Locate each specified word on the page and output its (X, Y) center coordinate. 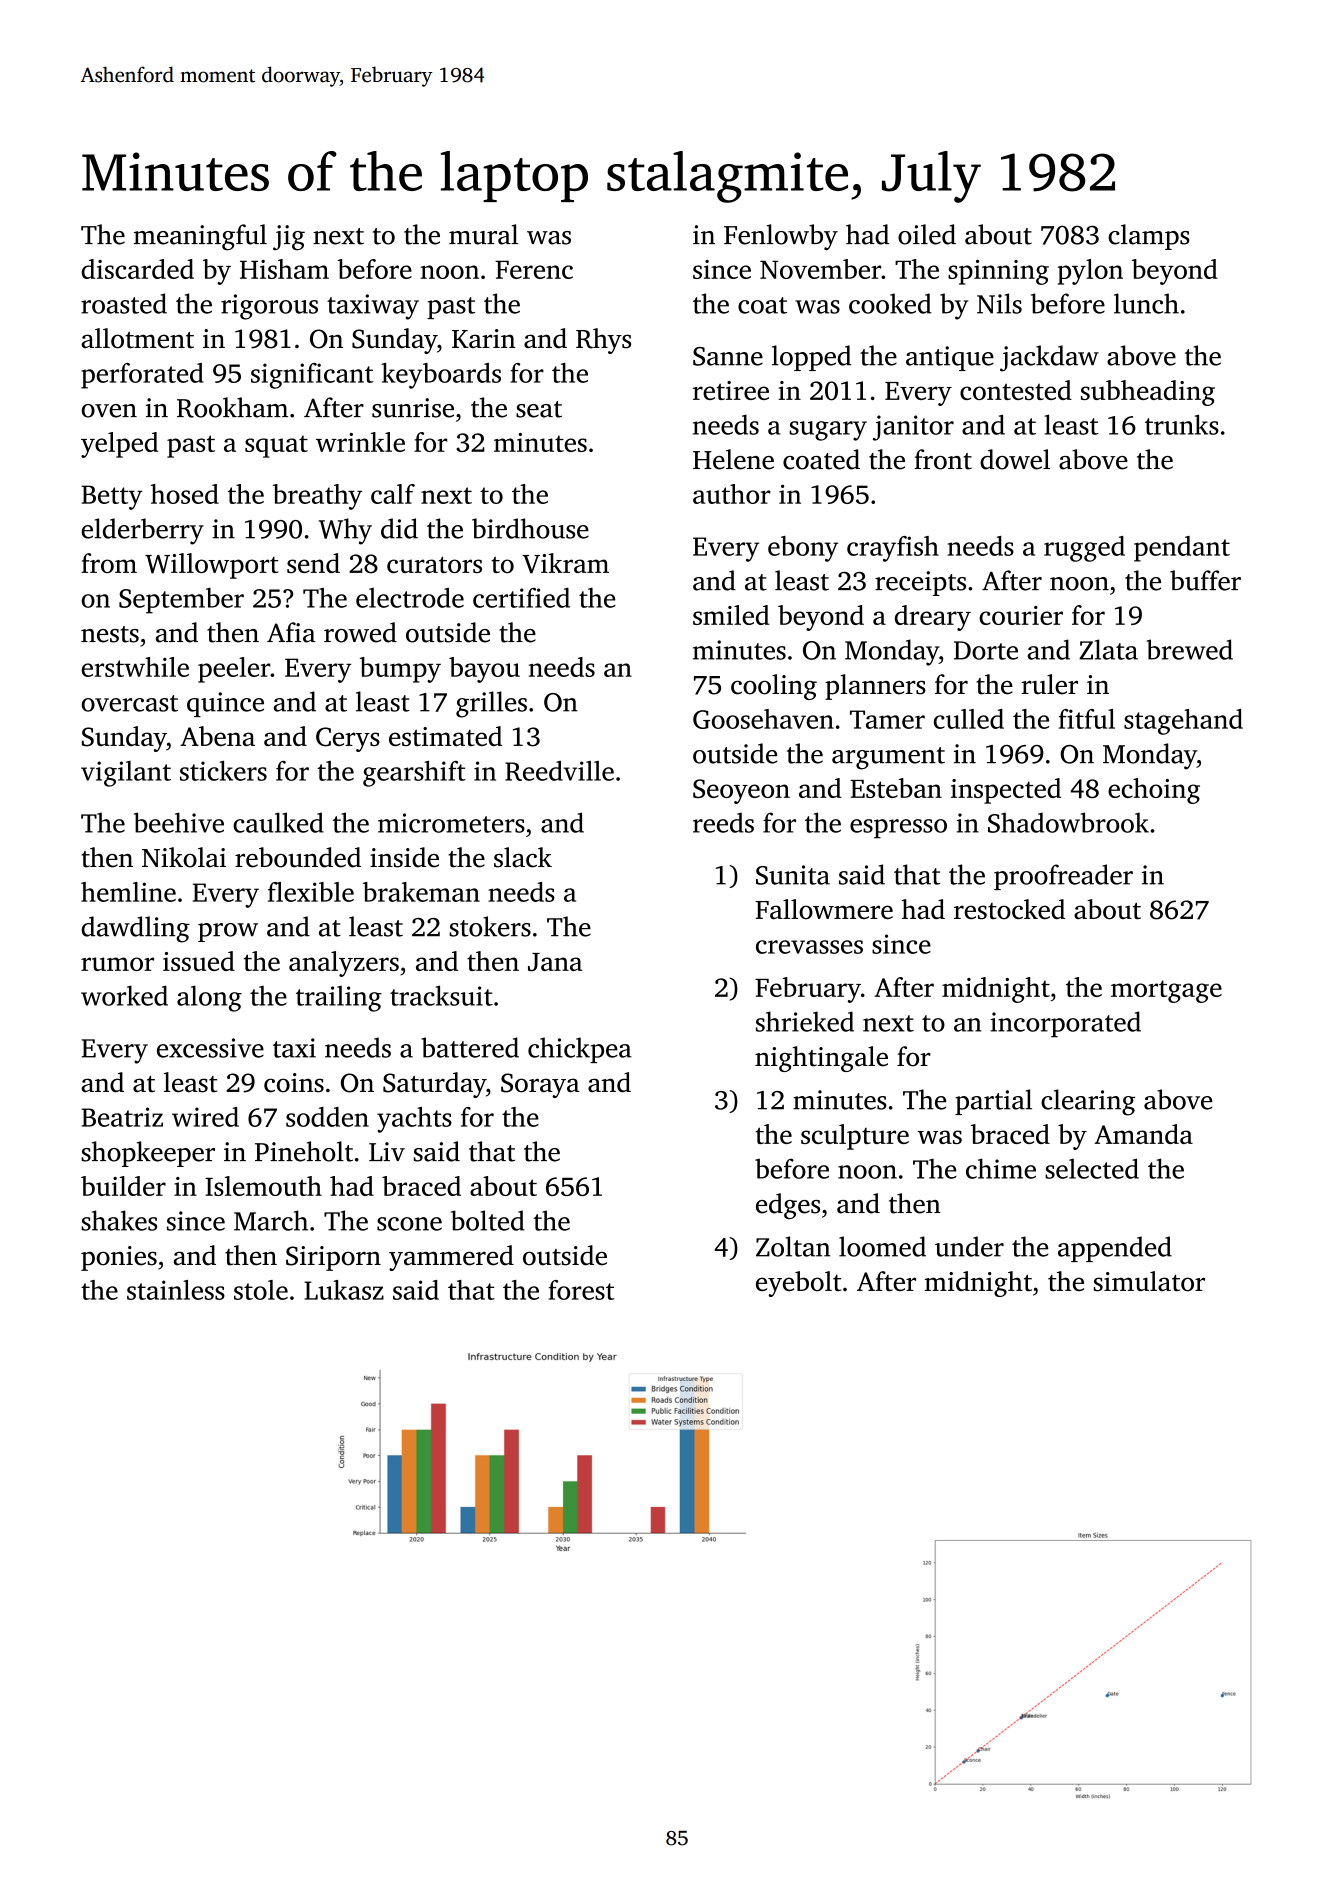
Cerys (348, 739)
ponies (119, 1258)
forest (581, 1290)
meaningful (200, 237)
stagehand (1183, 722)
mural (483, 234)
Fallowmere (824, 909)
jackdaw (1049, 358)
